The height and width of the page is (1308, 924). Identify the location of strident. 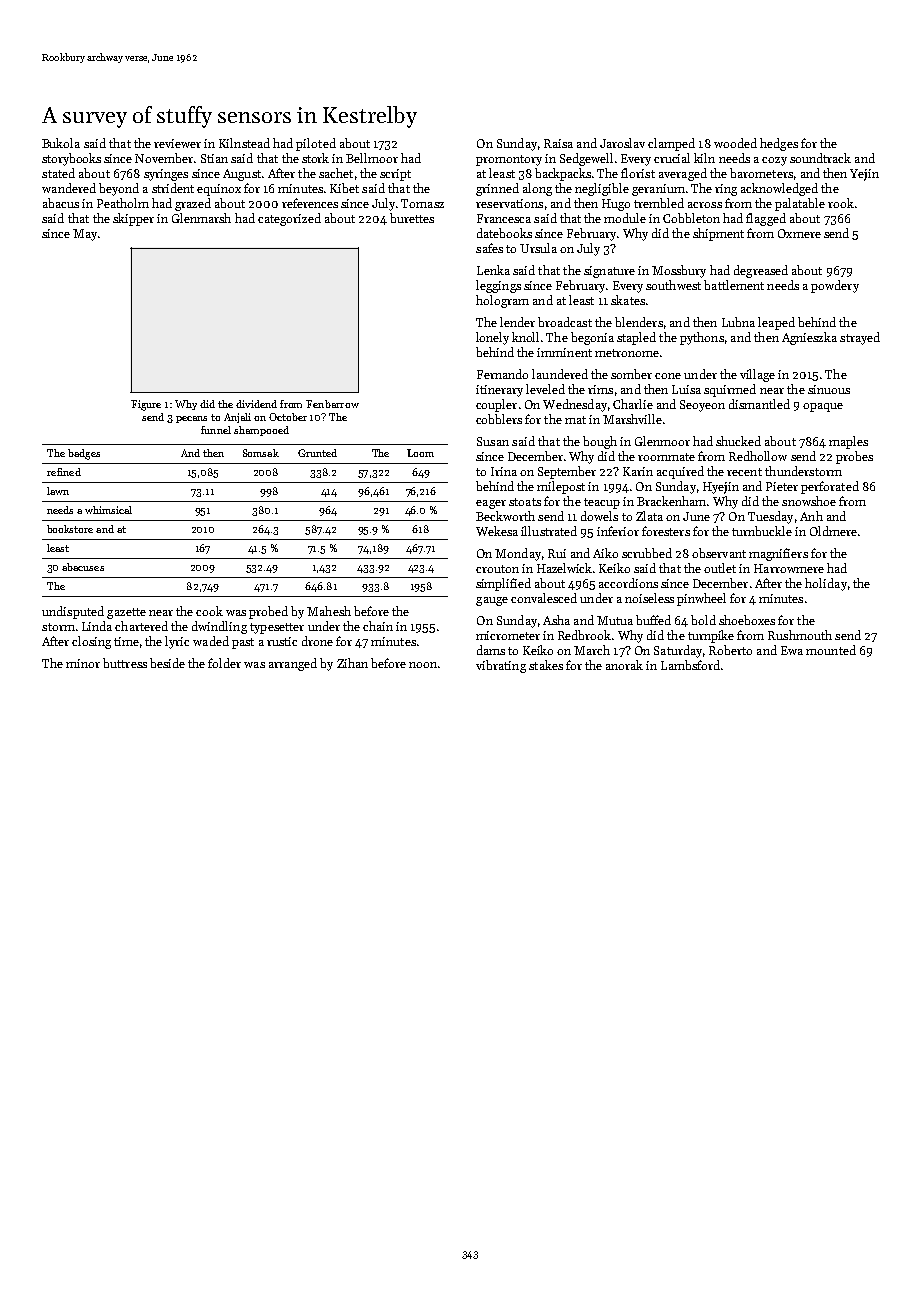
(173, 188).
